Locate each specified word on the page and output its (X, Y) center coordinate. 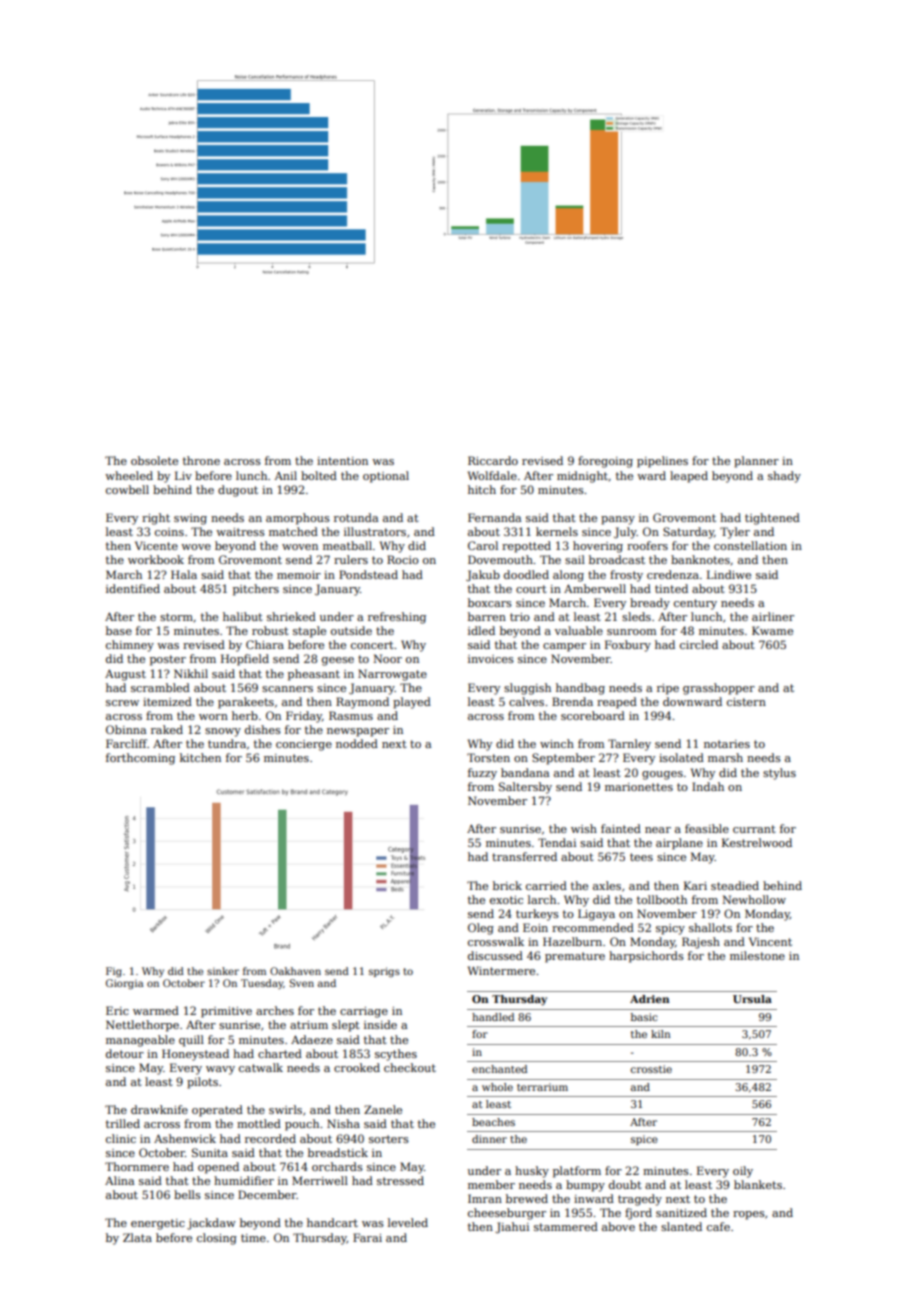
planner (756, 462)
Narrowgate (392, 675)
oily (743, 1172)
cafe (718, 1226)
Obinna (126, 729)
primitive (226, 1012)
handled (493, 1017)
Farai (367, 1237)
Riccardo (493, 460)
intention (342, 461)
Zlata (137, 1237)
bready (650, 604)
